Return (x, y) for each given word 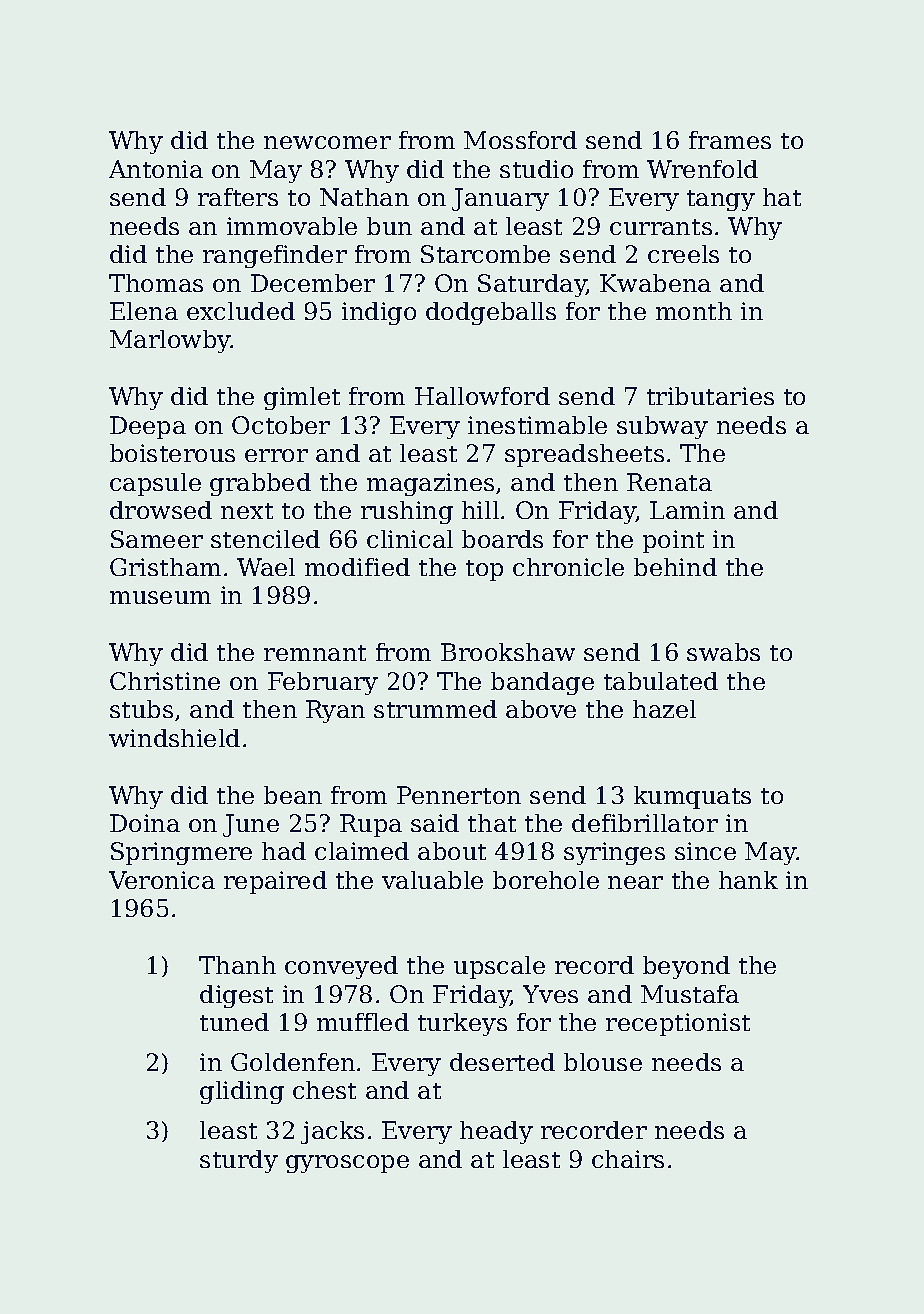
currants (661, 227)
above (541, 709)
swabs (723, 652)
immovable (292, 226)
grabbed (260, 484)
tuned (234, 1022)
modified (357, 567)
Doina (145, 823)
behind (675, 567)
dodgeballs (491, 313)
